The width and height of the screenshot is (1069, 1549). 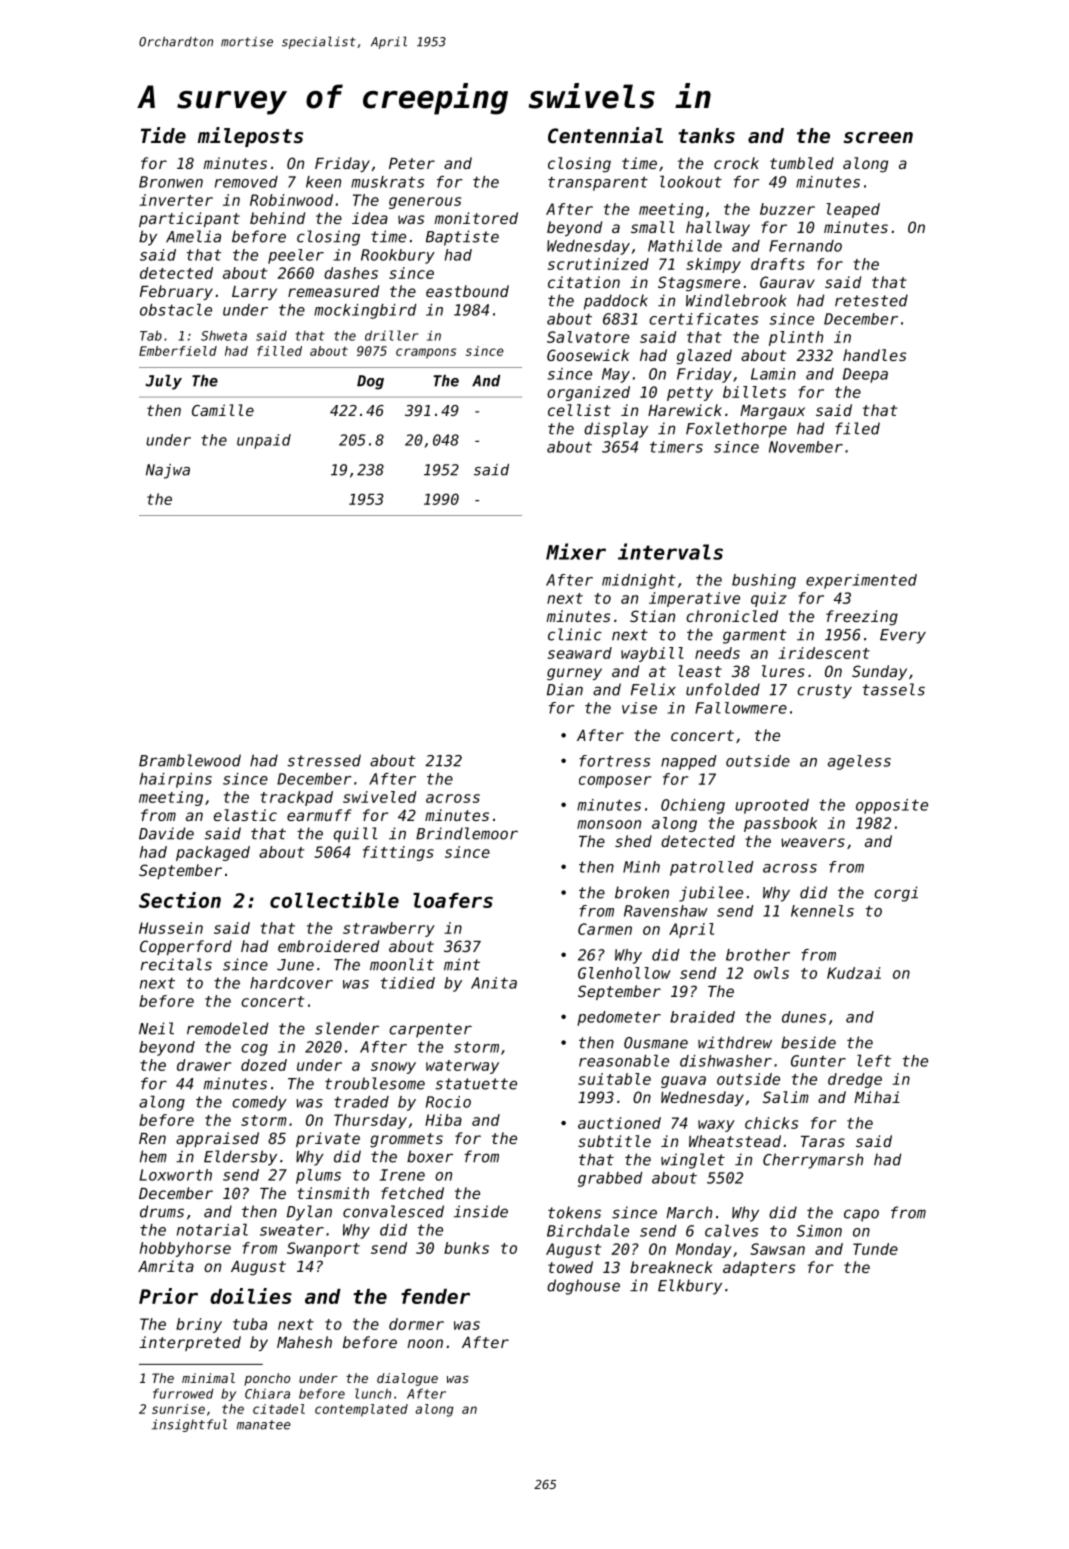 What do you see at coordinates (361, 1410) in the screenshot?
I see `contemplated` at bounding box center [361, 1410].
